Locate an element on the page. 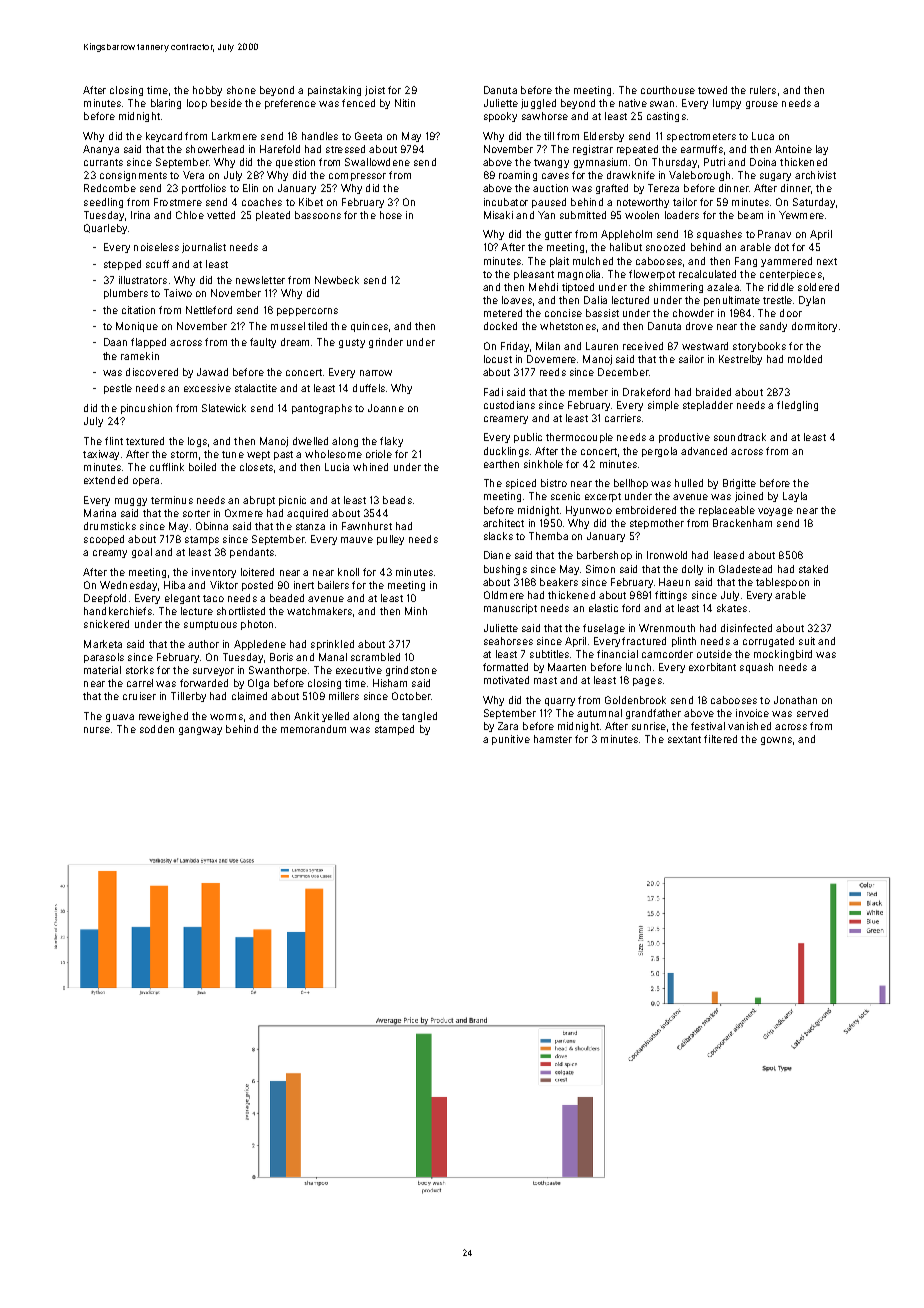 This page has width=924, height=1308. locust is located at coordinates (498, 359).
